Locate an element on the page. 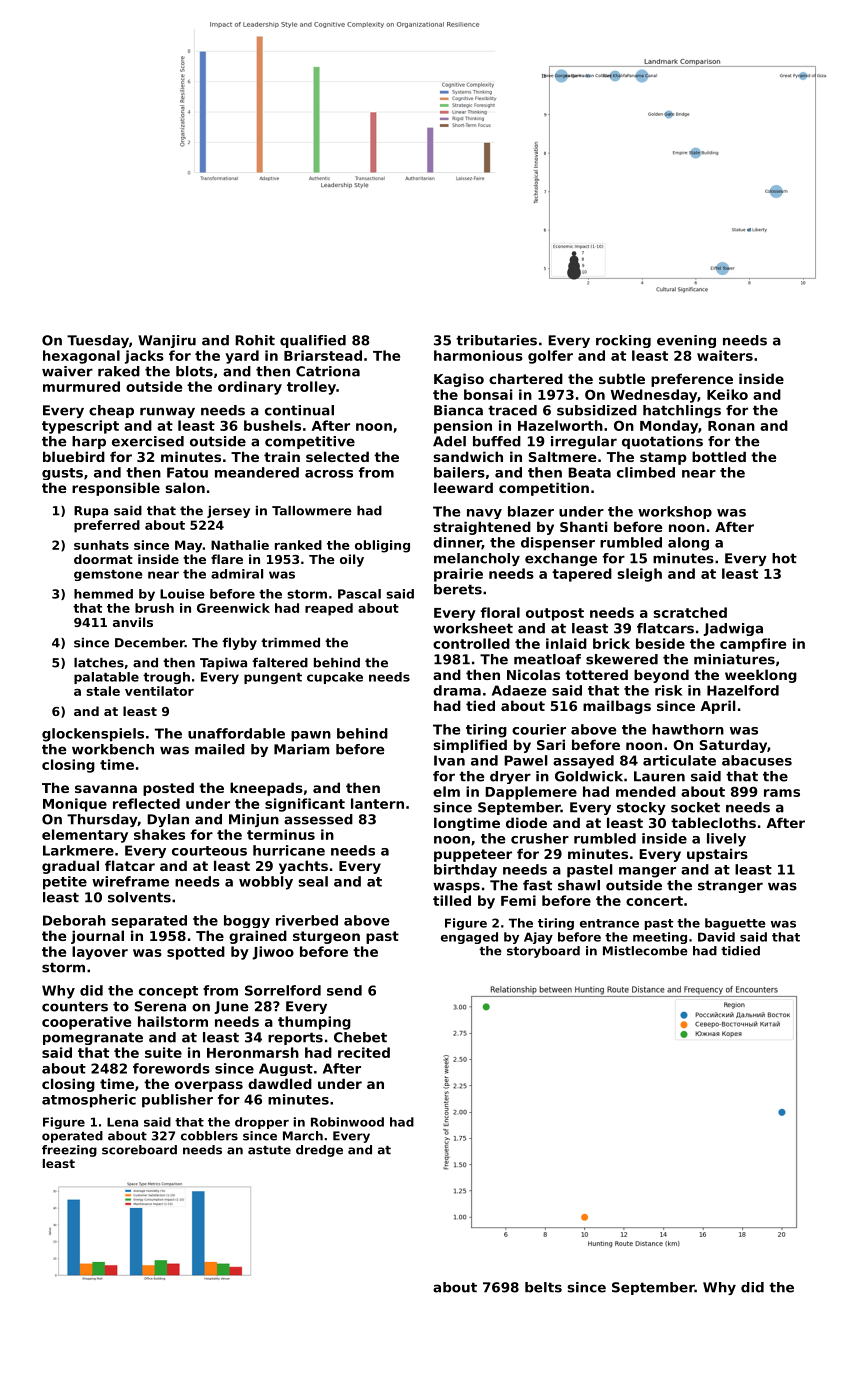 Image resolution: width=849 pixels, height=1400 pixels. brush is located at coordinates (154, 608).
